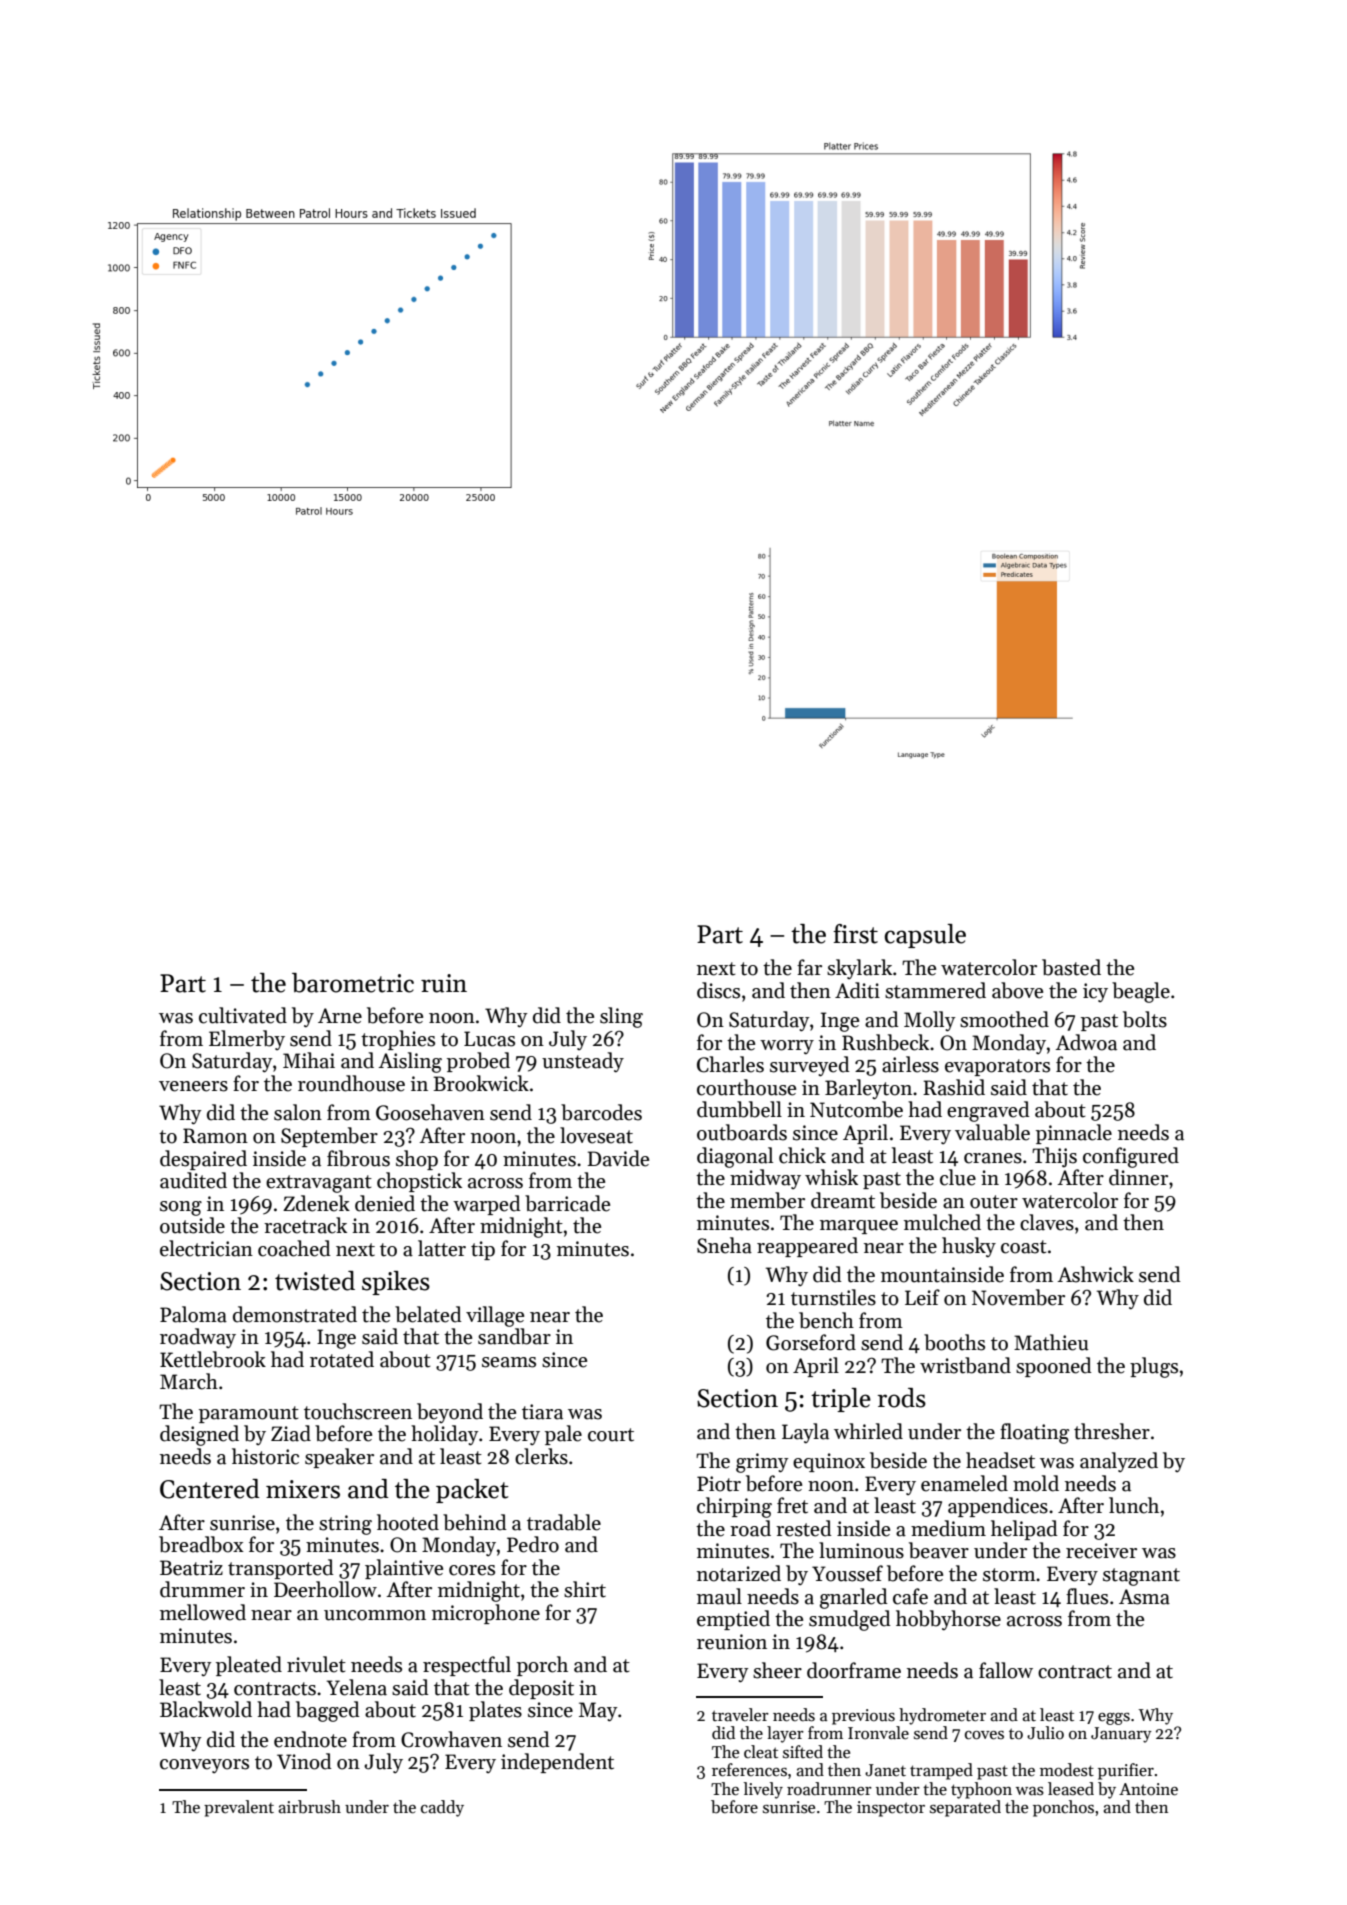 The width and height of the screenshot is (1347, 1905). What do you see at coordinates (1063, 1808) in the screenshot?
I see `ponchos` at bounding box center [1063, 1808].
